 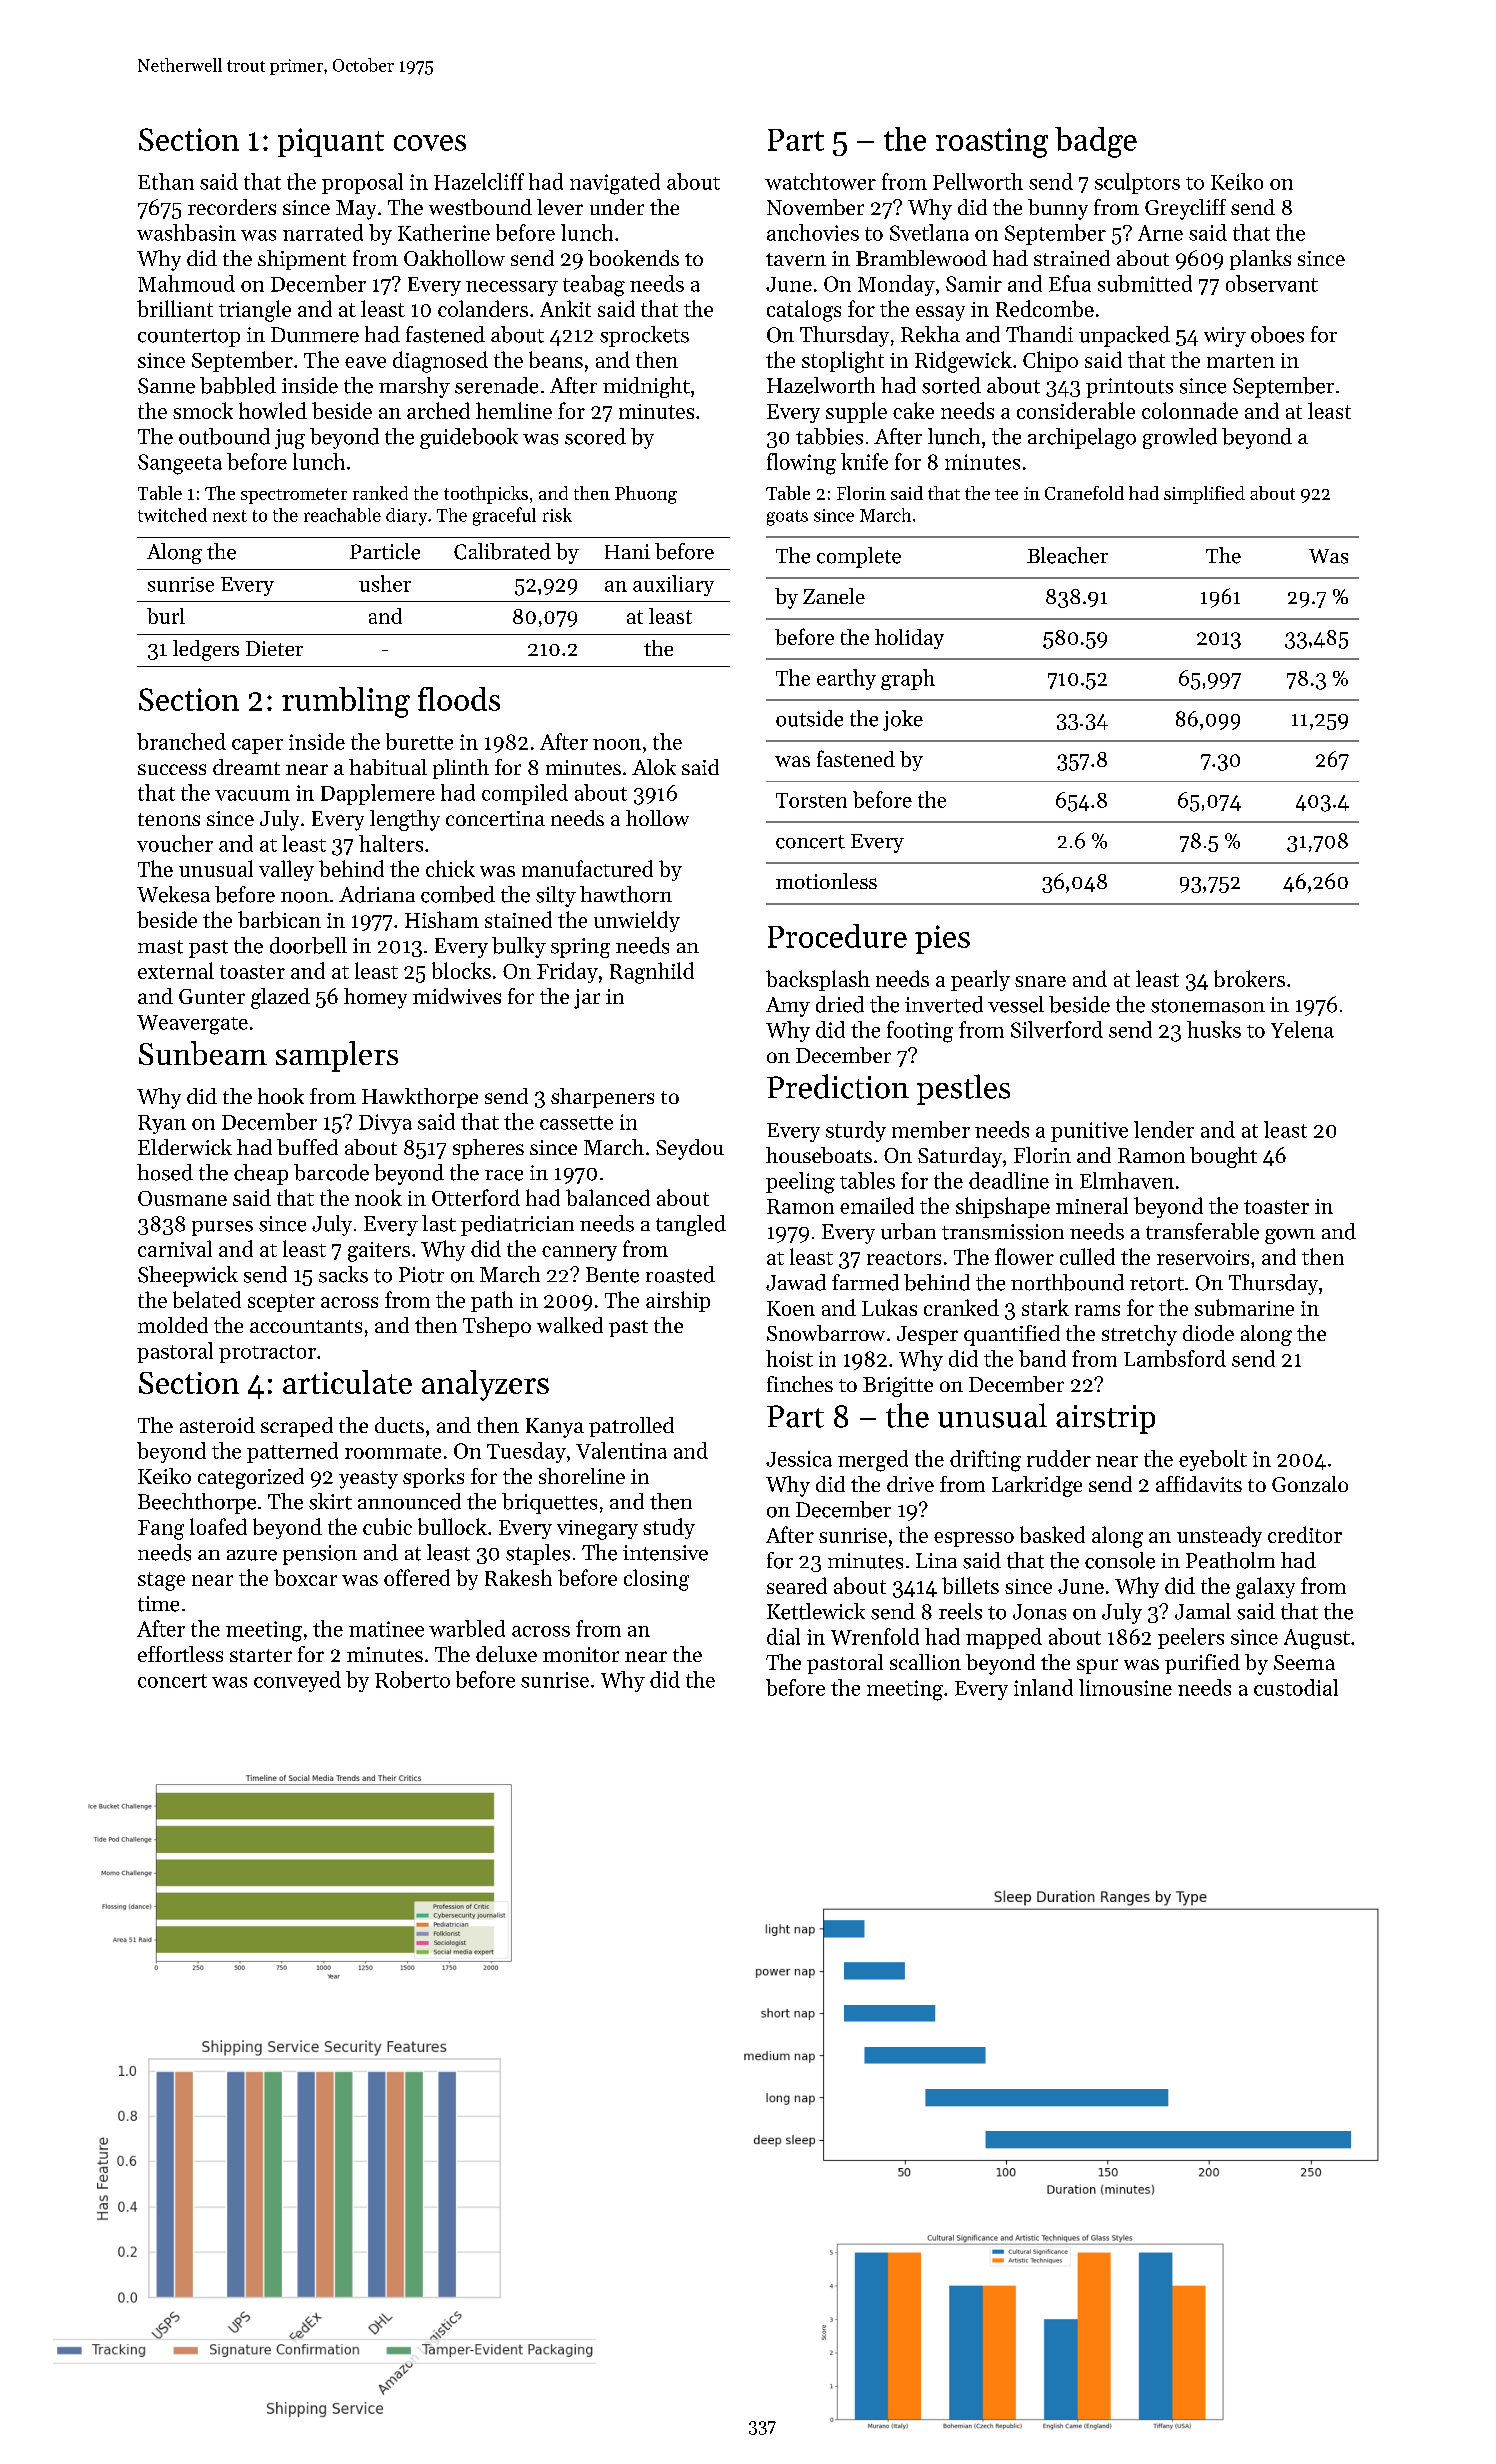 I want to click on member, so click(x=931, y=1129).
